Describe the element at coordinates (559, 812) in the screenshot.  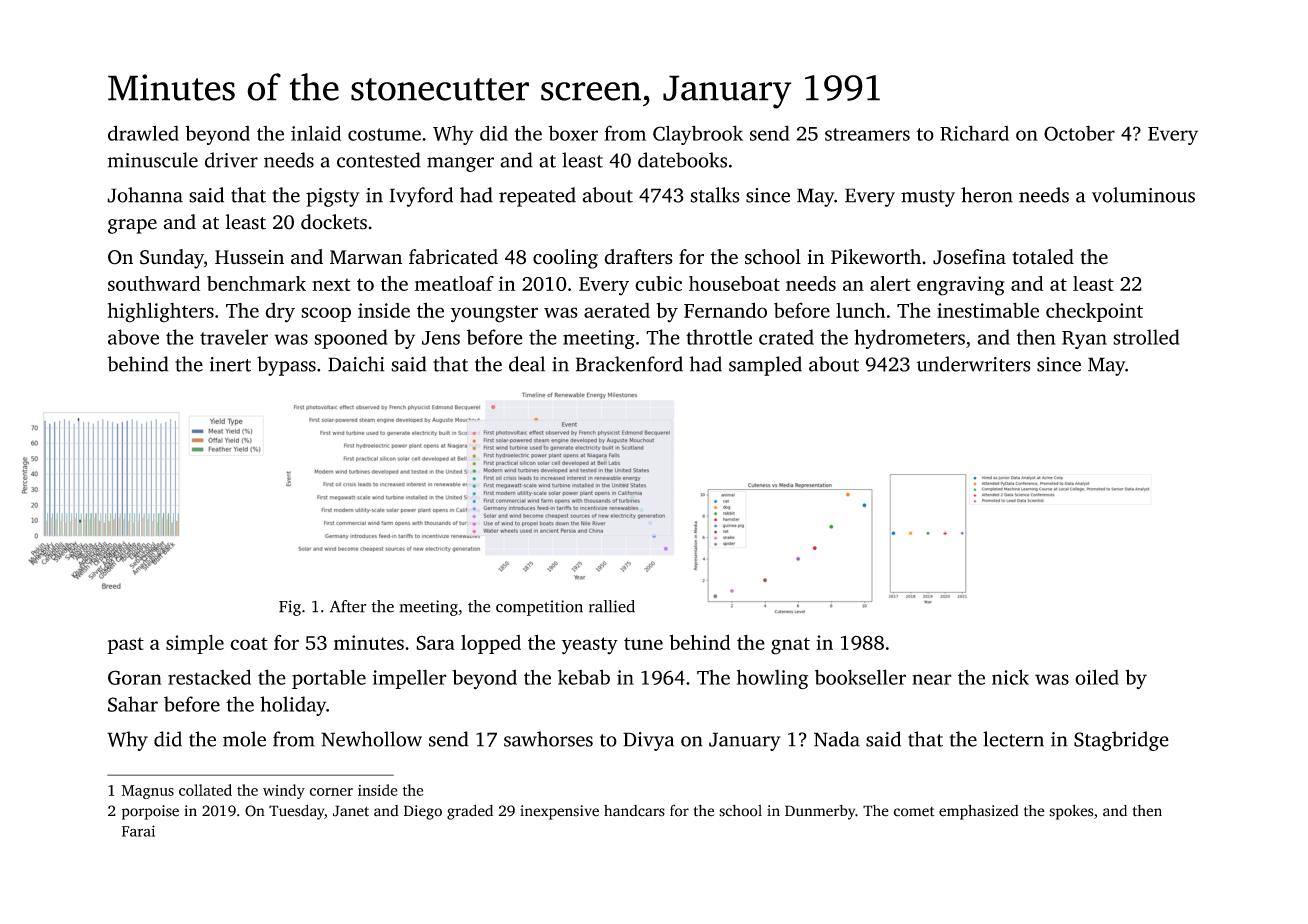
I see `inexpensive` at that location.
